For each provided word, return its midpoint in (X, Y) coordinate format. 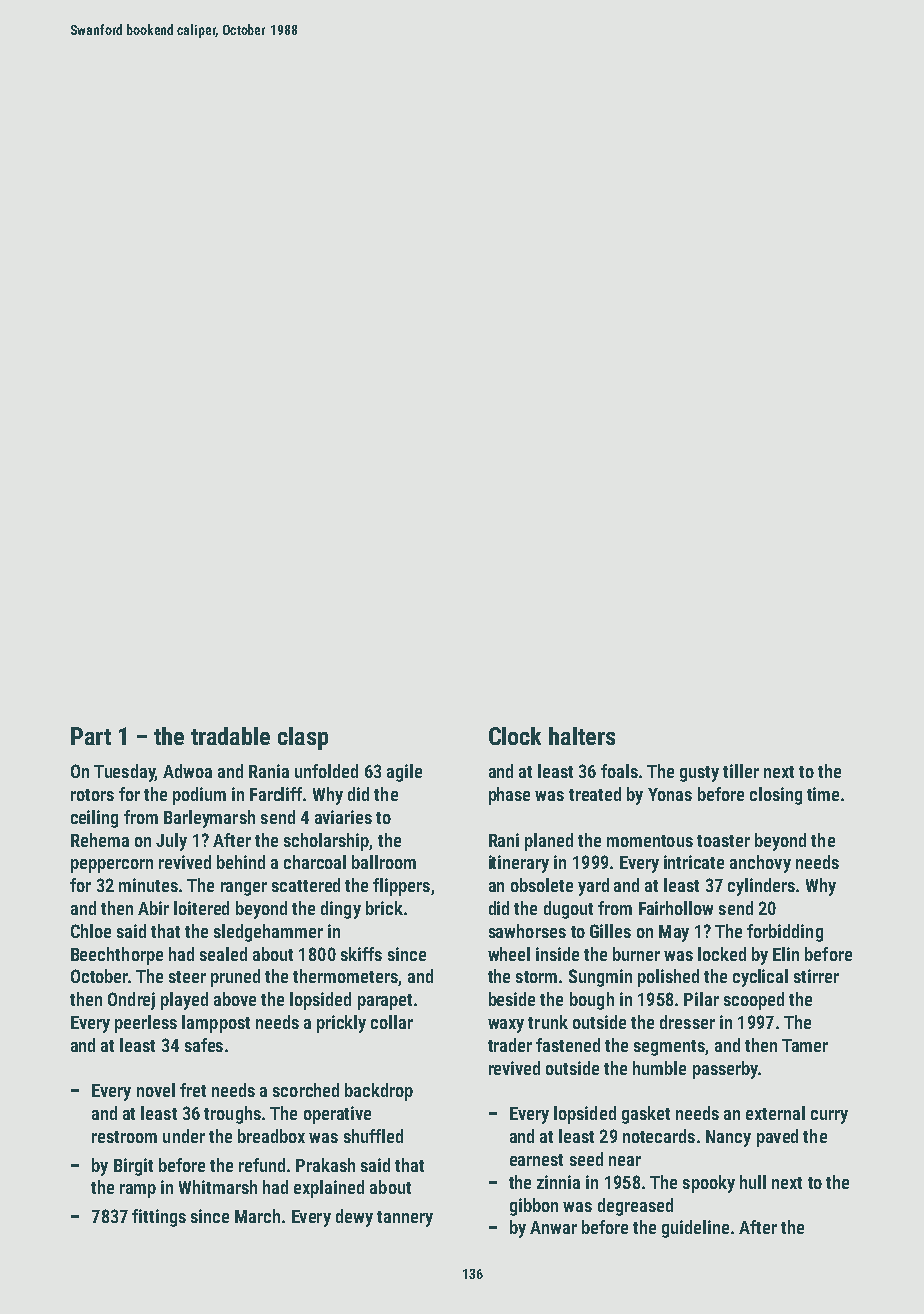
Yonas (670, 794)
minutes (148, 885)
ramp (138, 1191)
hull (753, 1182)
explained (329, 1189)
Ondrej (131, 1001)
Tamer (805, 1045)
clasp (303, 738)
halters (582, 736)
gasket (646, 1115)
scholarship (326, 842)
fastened (568, 1045)
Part (91, 736)
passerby (725, 1070)
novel (156, 1090)
